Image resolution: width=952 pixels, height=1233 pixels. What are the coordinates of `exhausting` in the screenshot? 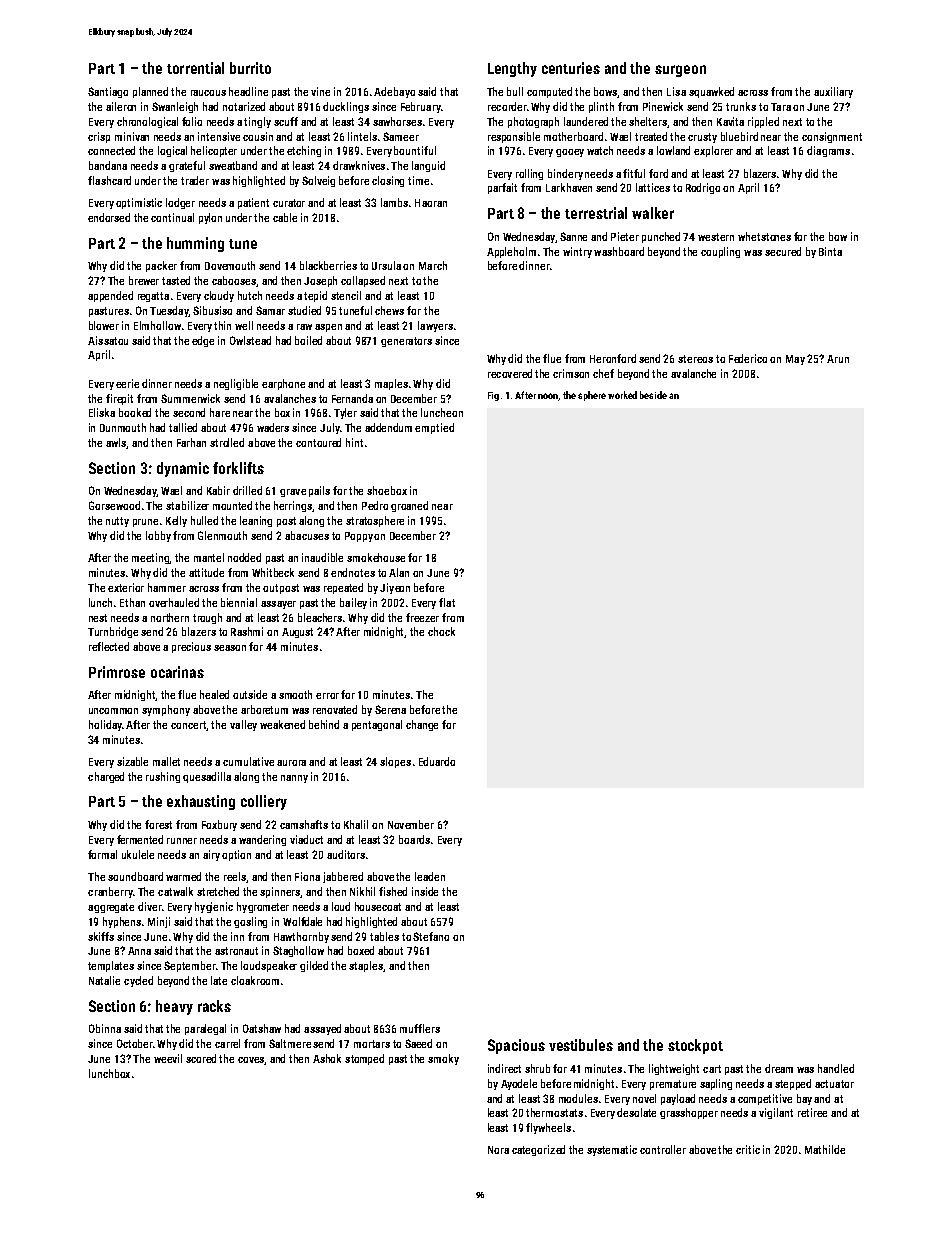 It's located at (201, 802).
